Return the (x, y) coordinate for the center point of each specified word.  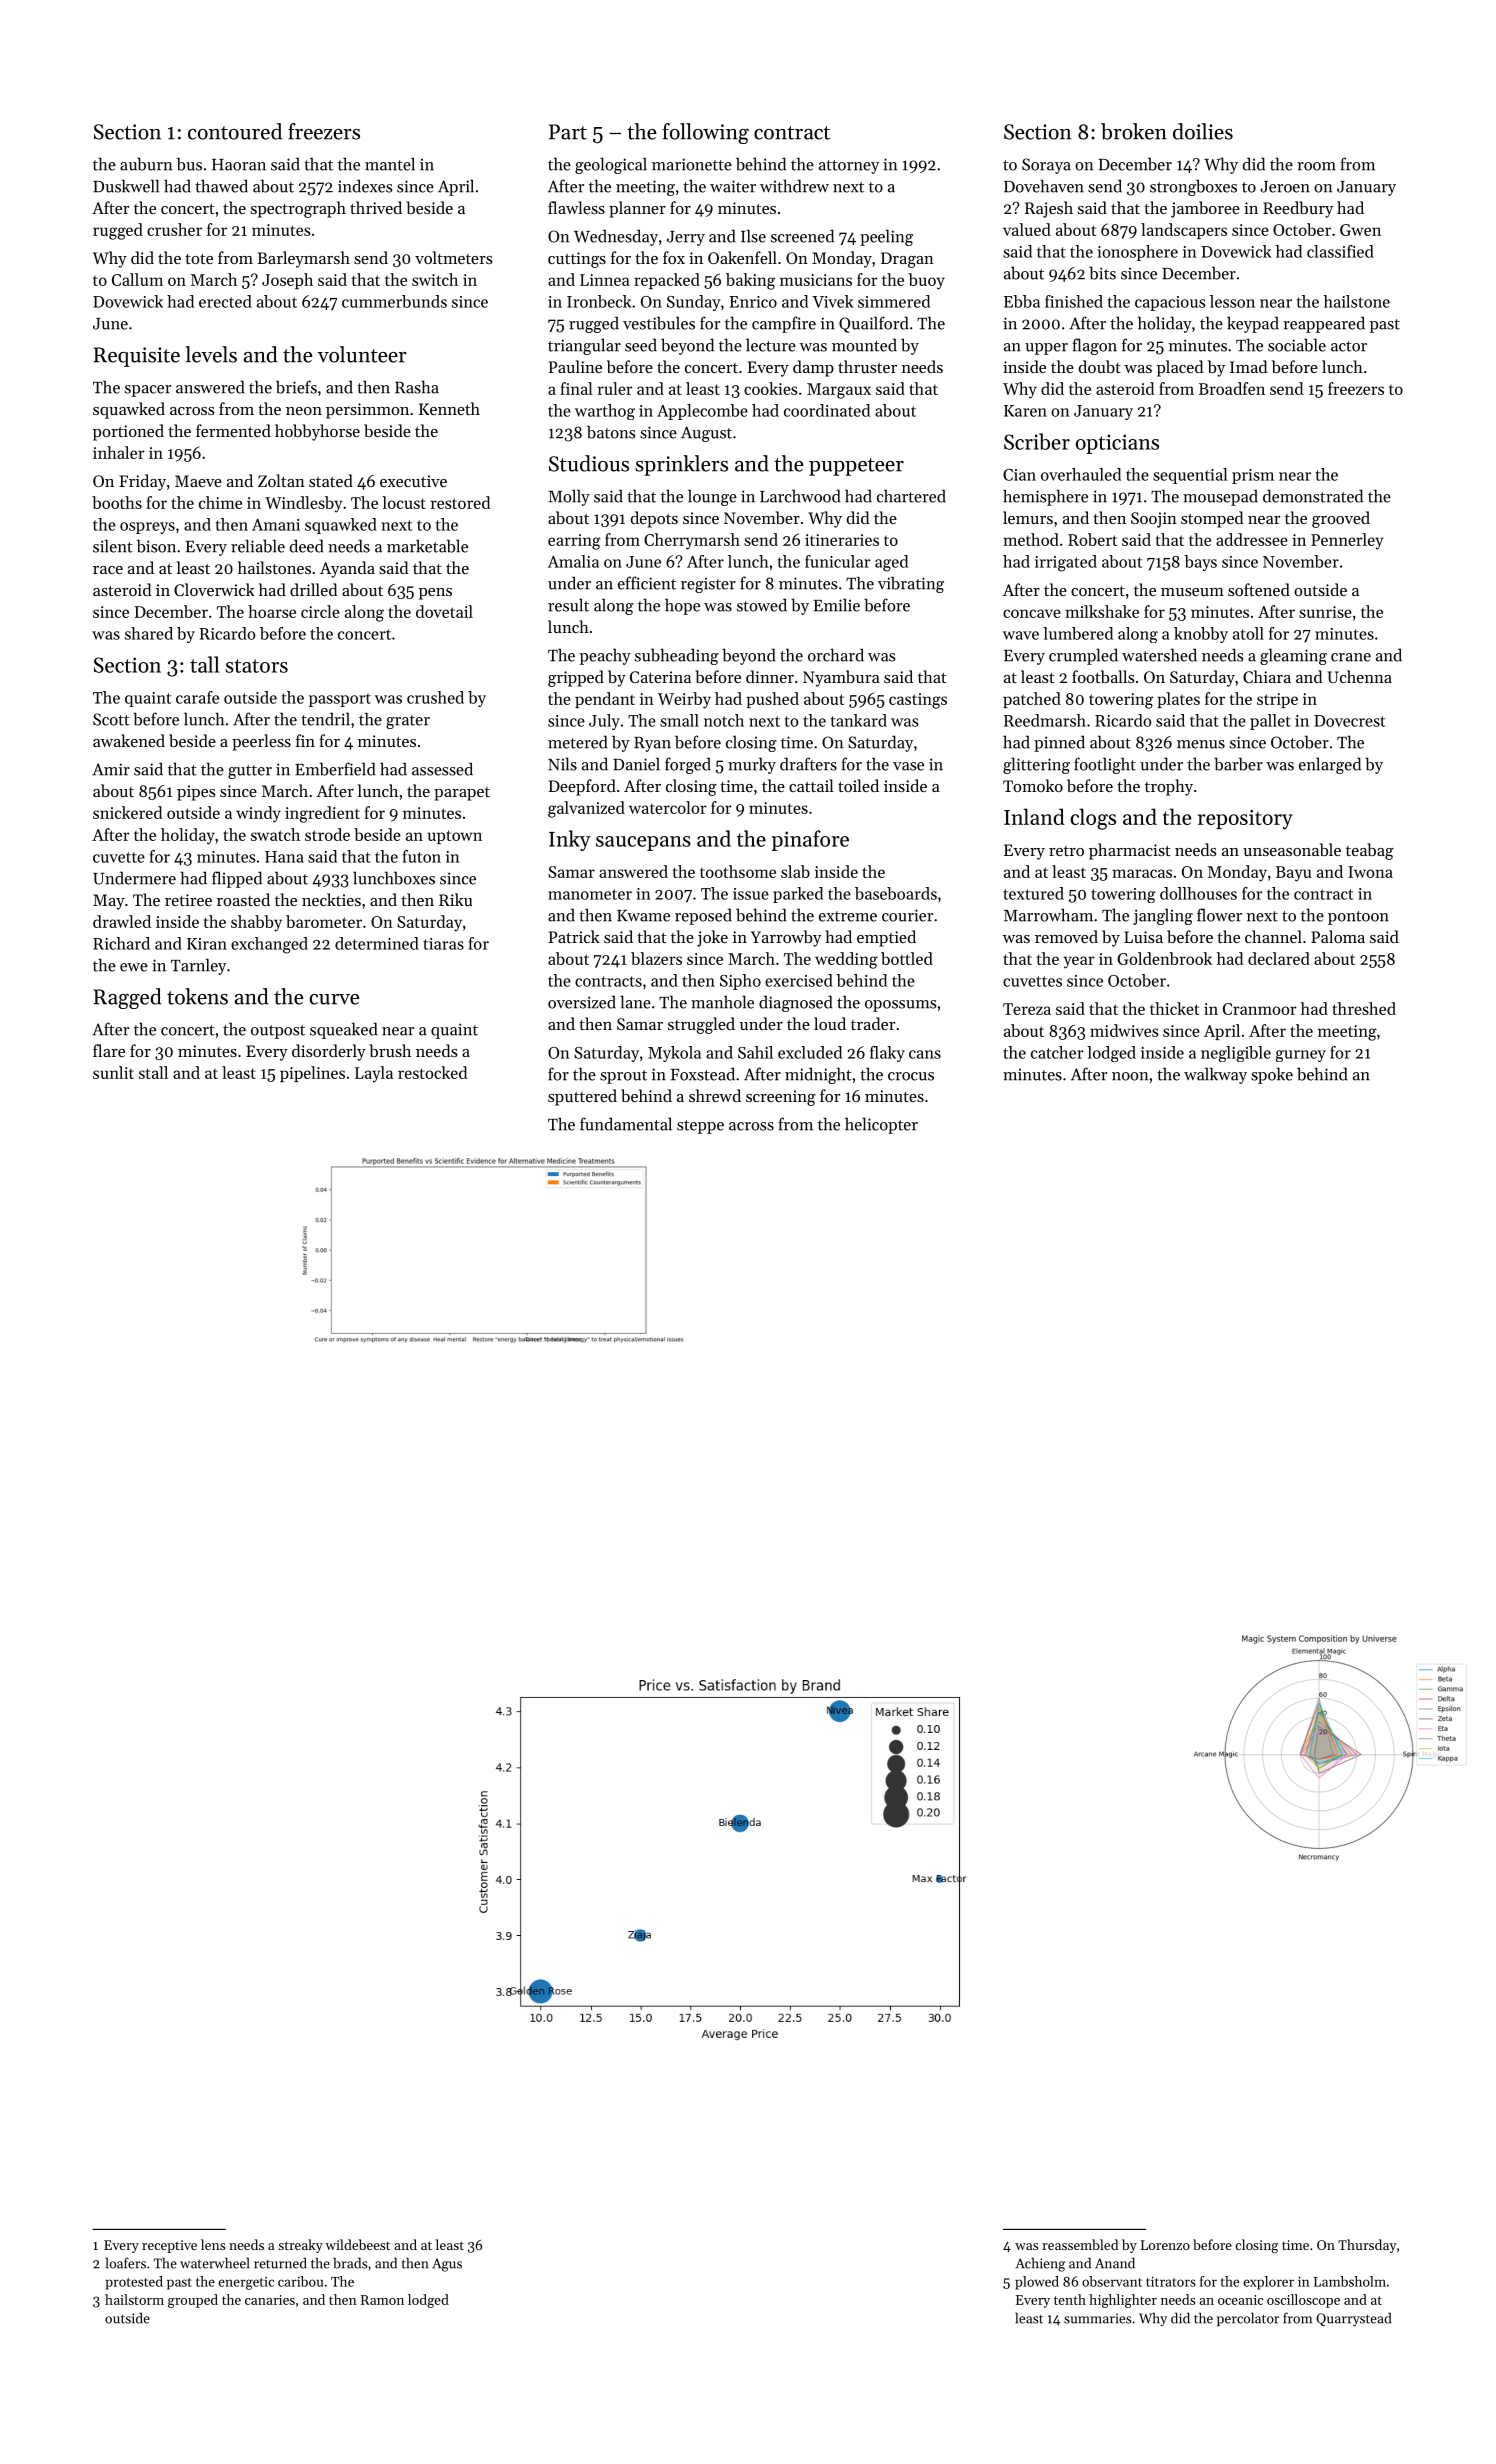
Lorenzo (1165, 2245)
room (1316, 166)
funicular (838, 561)
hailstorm (134, 2299)
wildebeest (357, 2244)
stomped (1212, 519)
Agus (447, 2265)
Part (568, 132)
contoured (235, 131)
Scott (111, 719)
